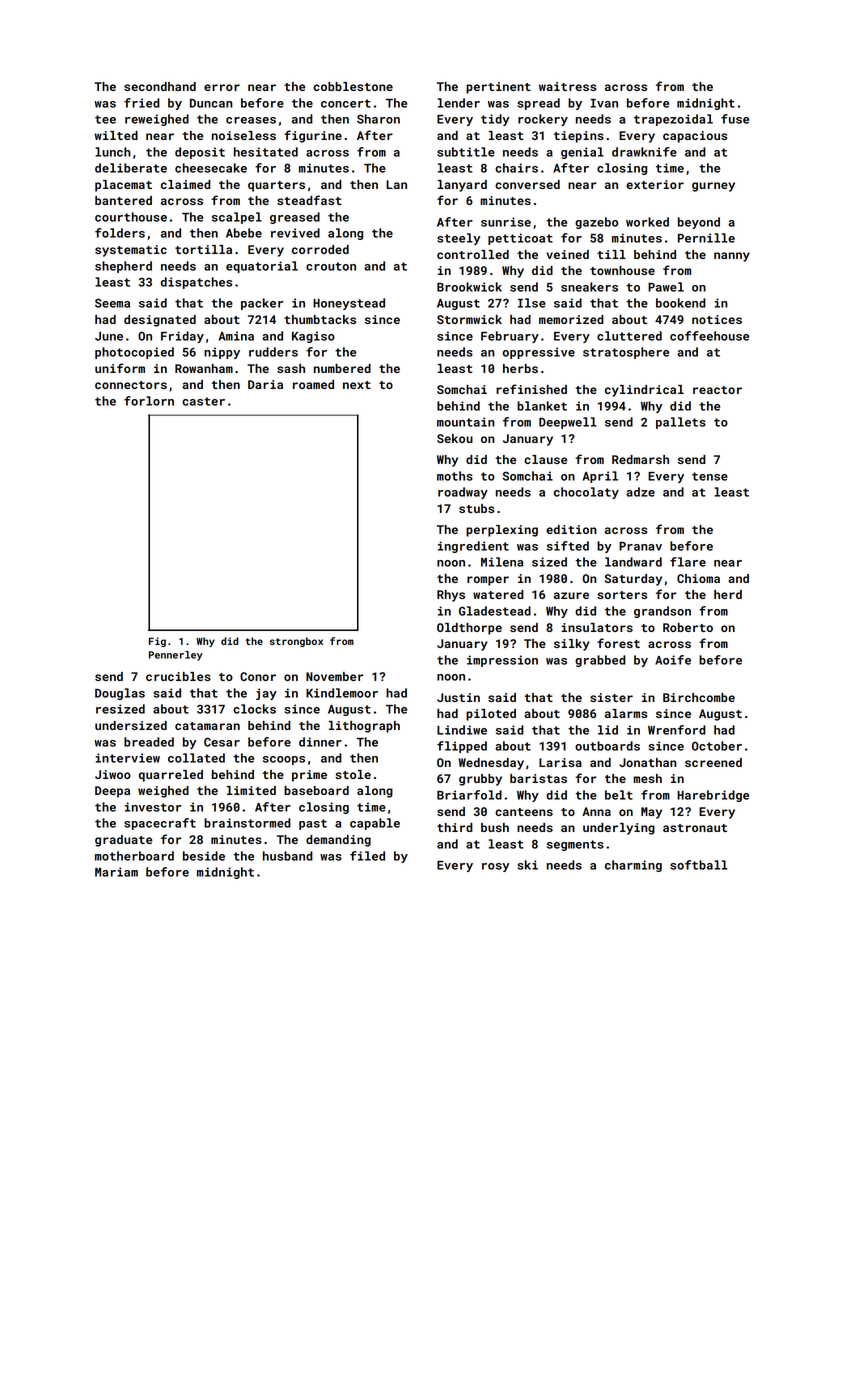 This image has width=849, height=1400. Describe the element at coordinates (288, 856) in the image. I see `husband` at that location.
